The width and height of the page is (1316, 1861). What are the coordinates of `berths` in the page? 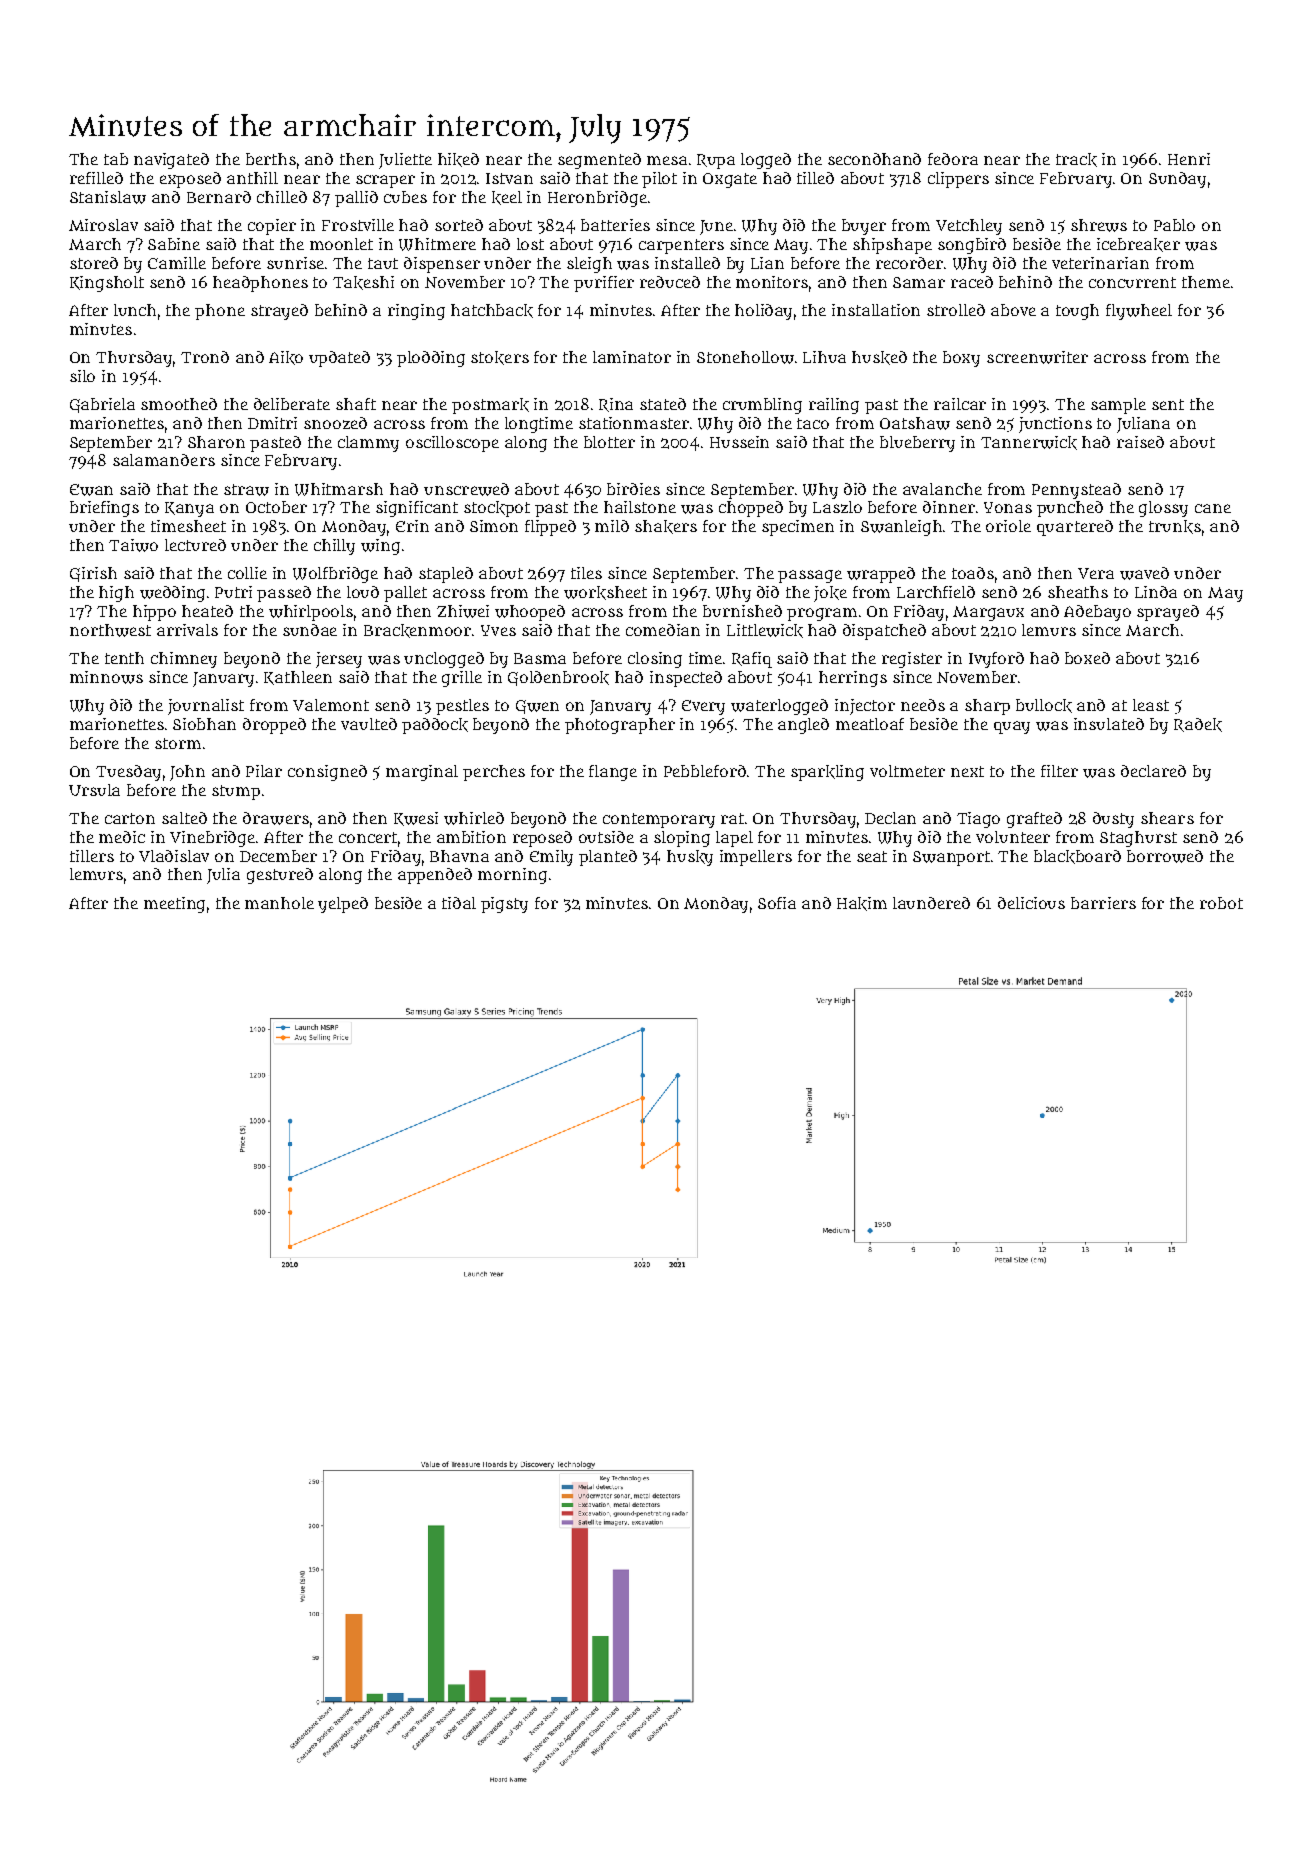 It's located at (271, 159).
